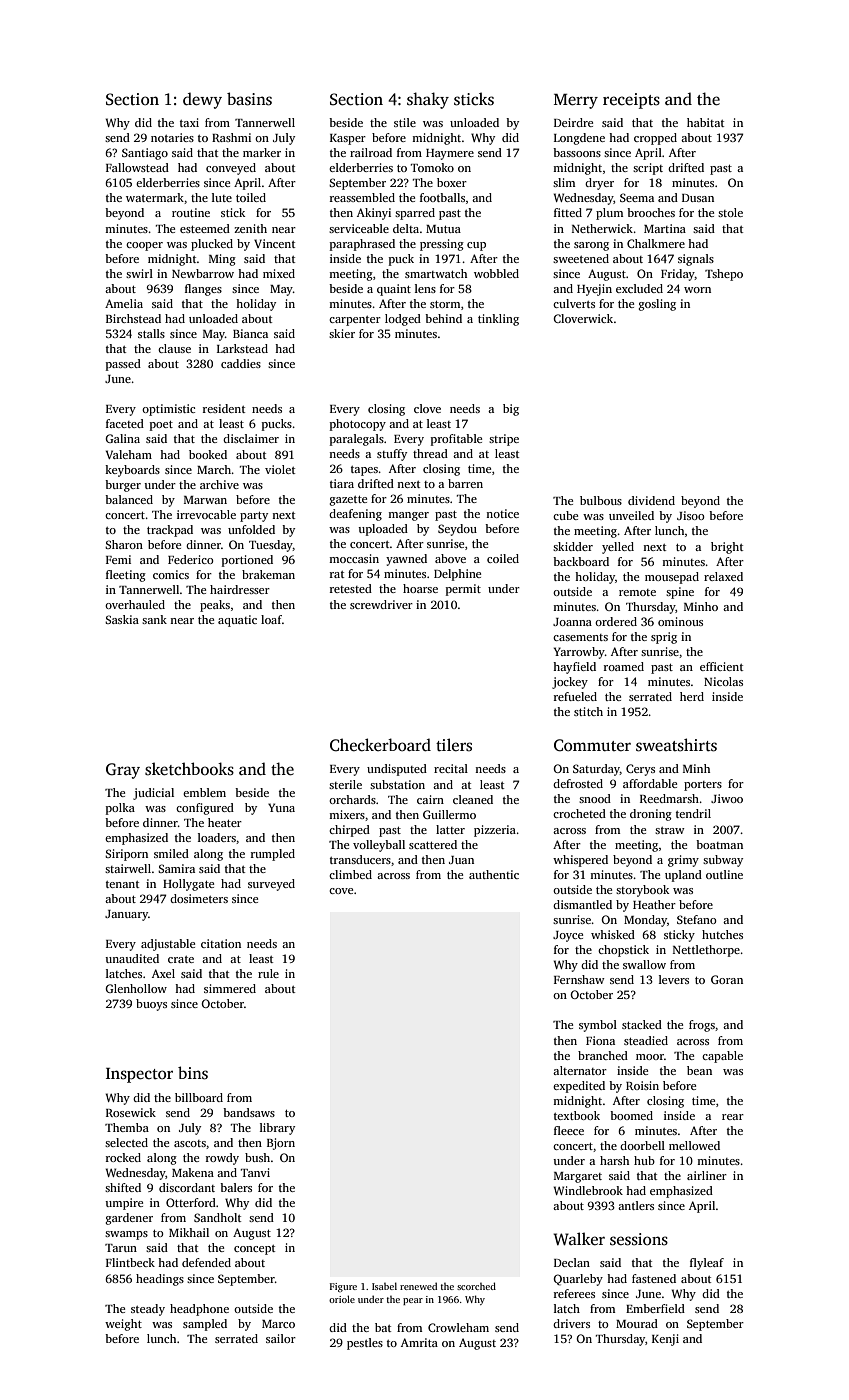 The image size is (849, 1400). I want to click on cove, so click(341, 891).
